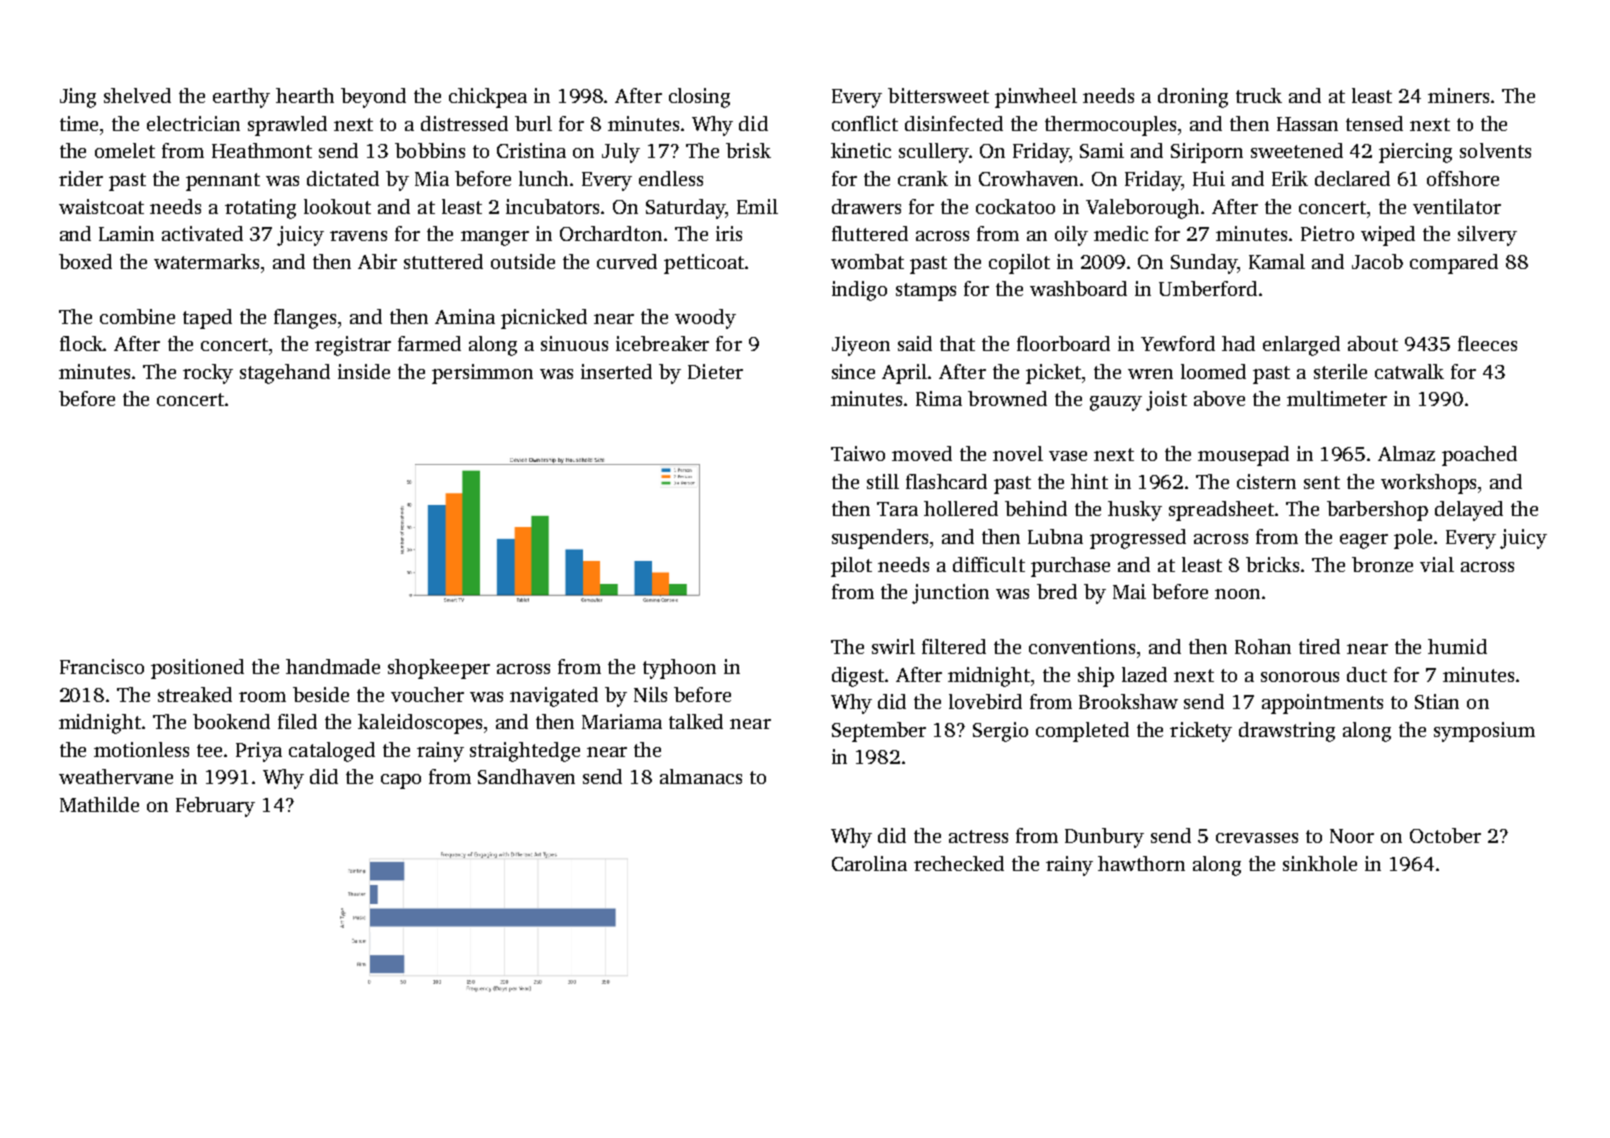 This screenshot has width=1610, height=1138. I want to click on spreadsheet, so click(1221, 511).
